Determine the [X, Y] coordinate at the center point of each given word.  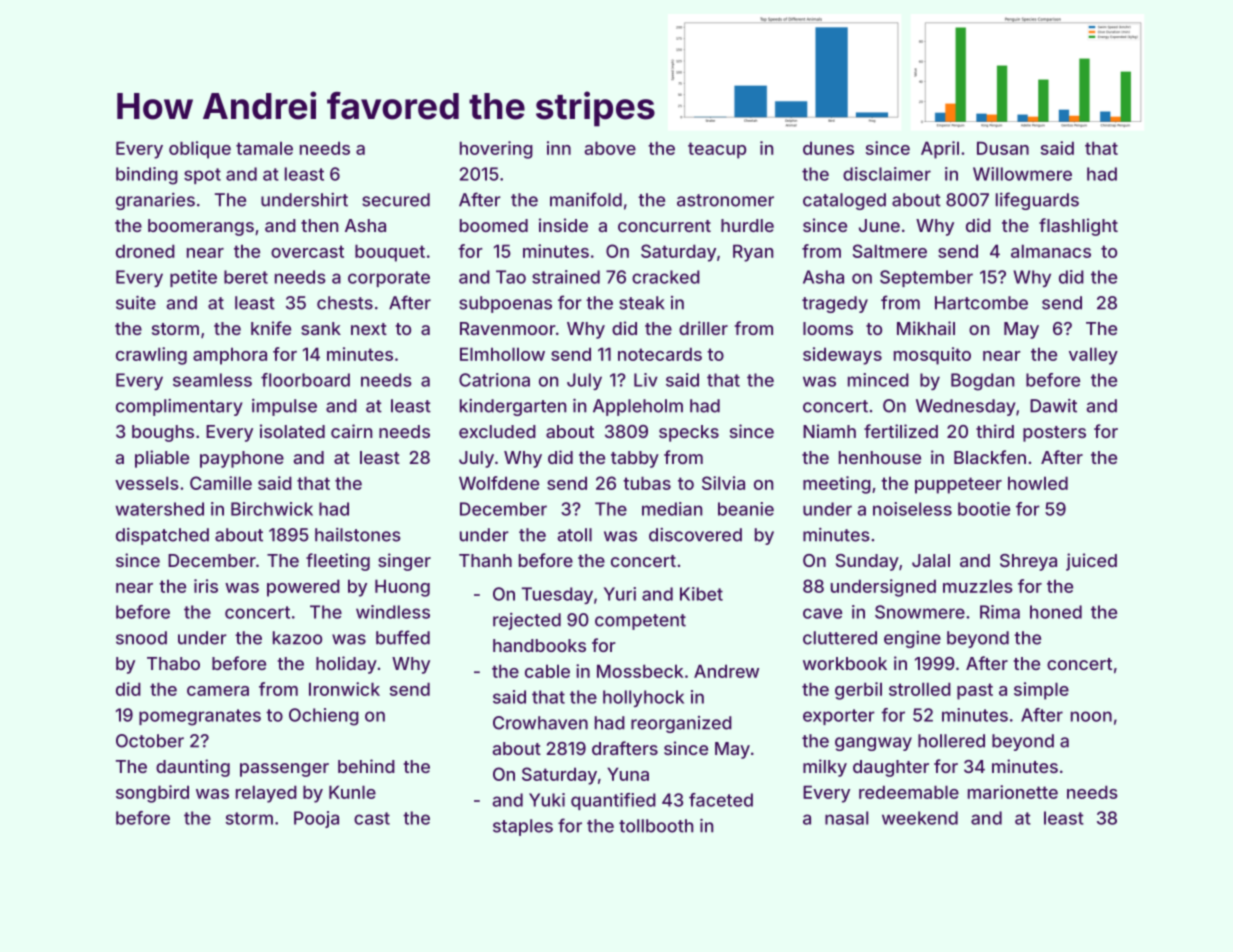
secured [396, 200]
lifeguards [1037, 201]
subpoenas [505, 304]
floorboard [305, 380]
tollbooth [656, 826]
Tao [511, 277]
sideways [842, 356]
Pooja [316, 819]
